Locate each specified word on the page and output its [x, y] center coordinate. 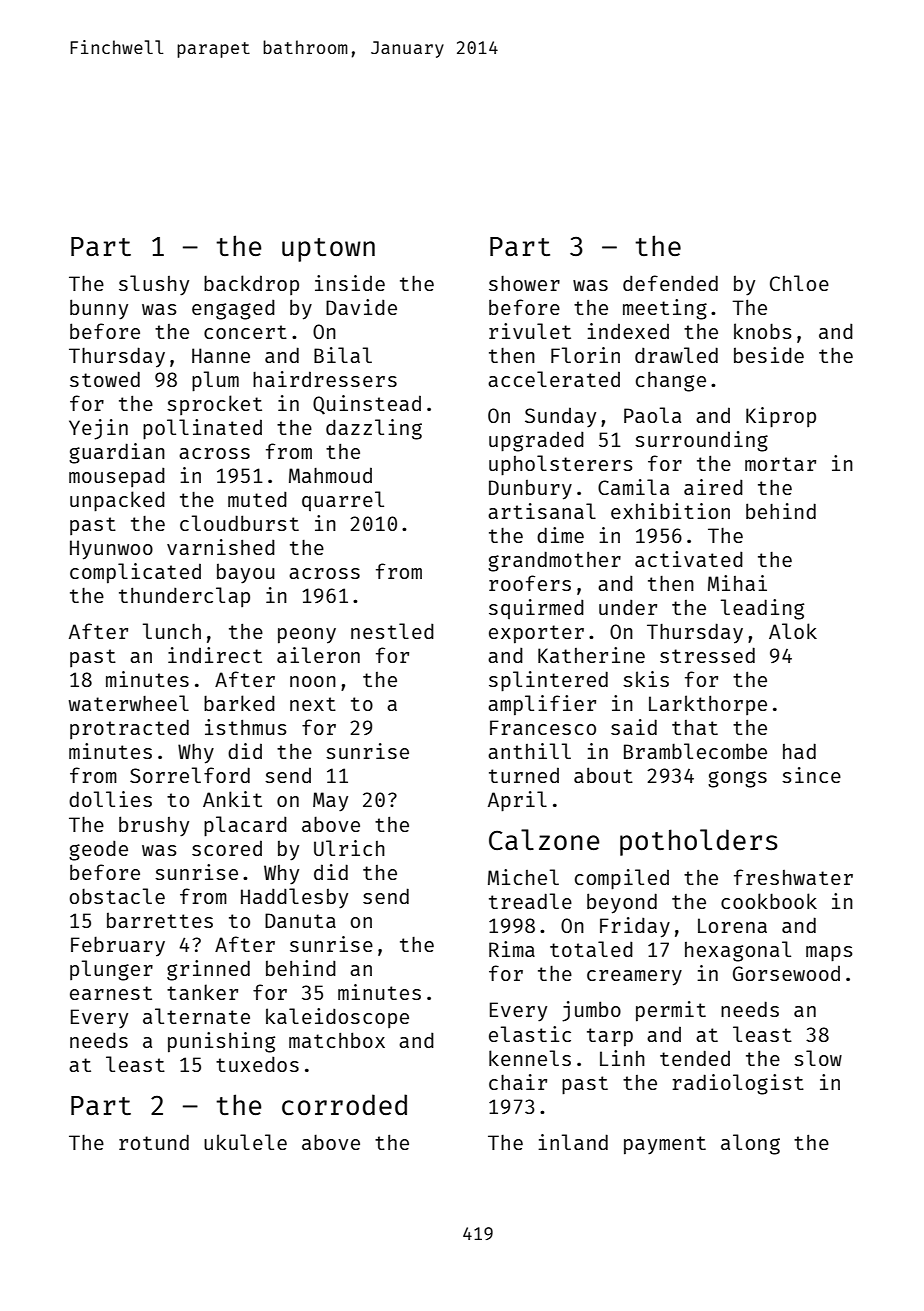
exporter [536, 634]
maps [829, 954]
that [695, 727]
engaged [233, 310]
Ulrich [349, 848]
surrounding [701, 441]
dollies [110, 799]
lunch [172, 631]
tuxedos [257, 1064]
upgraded [536, 441]
